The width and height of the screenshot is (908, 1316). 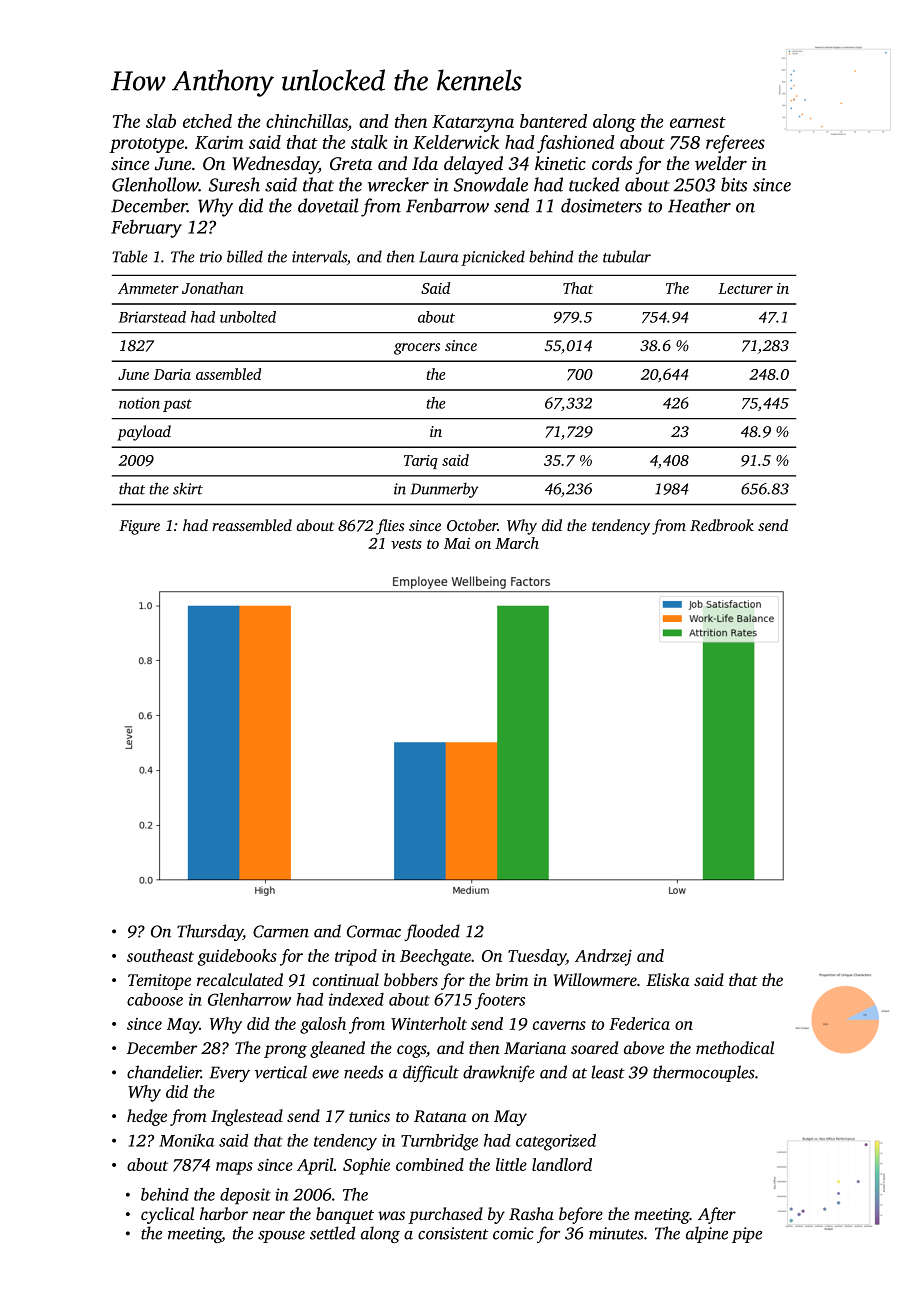 I want to click on Mai, so click(x=457, y=543).
